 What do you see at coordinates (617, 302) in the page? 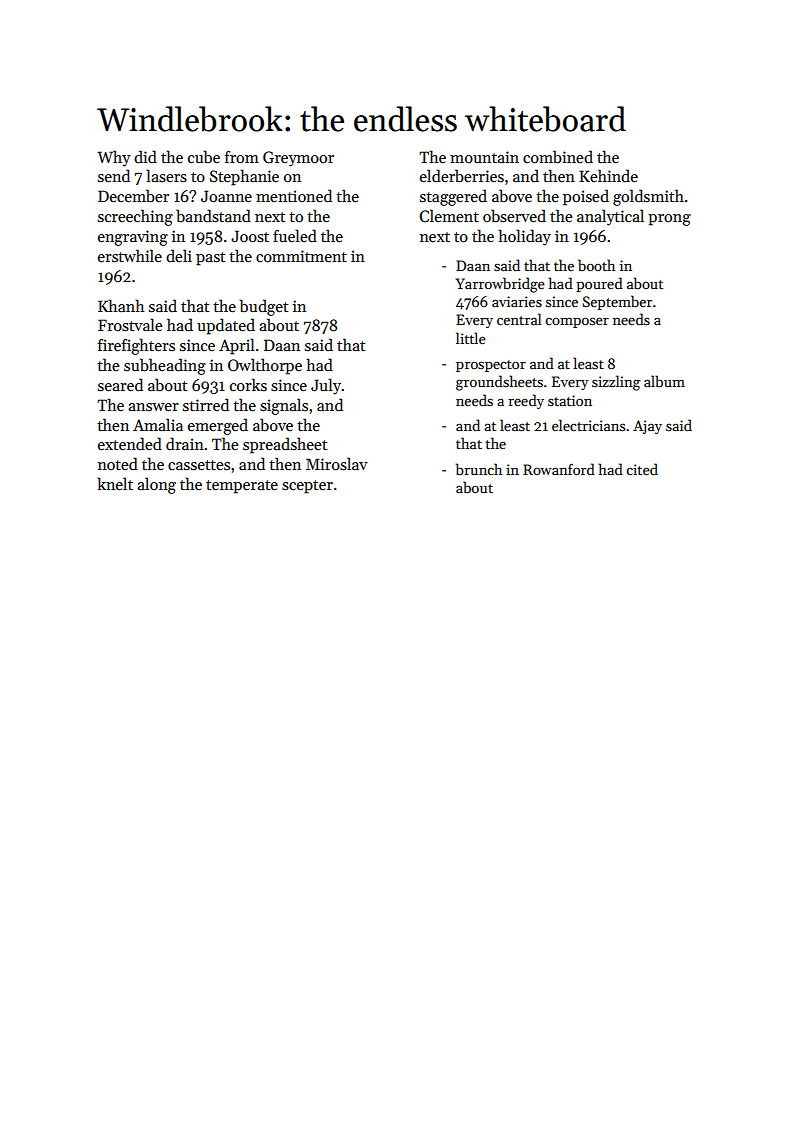
I see `September` at bounding box center [617, 302].
